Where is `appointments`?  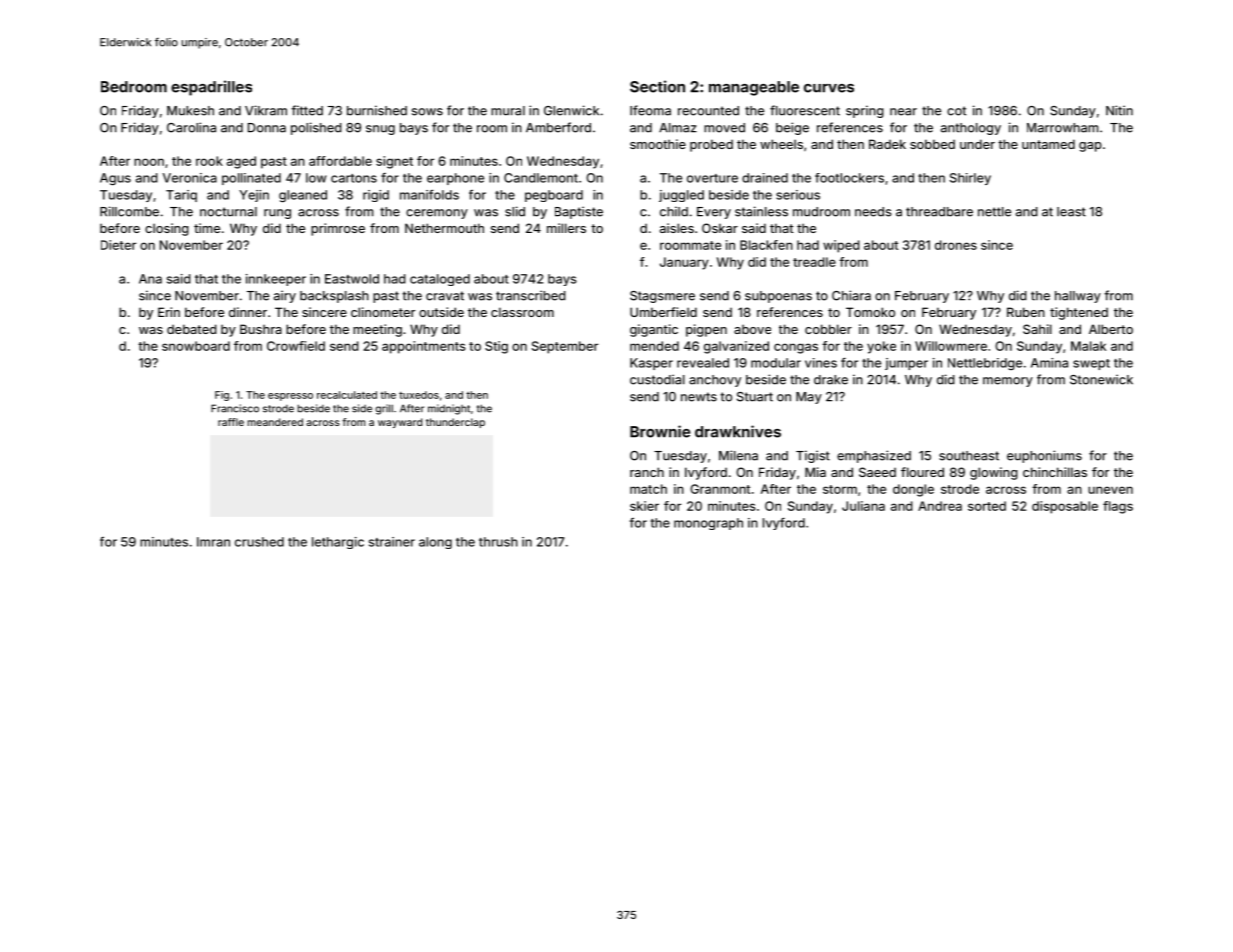
appointments is located at coordinates (424, 347).
